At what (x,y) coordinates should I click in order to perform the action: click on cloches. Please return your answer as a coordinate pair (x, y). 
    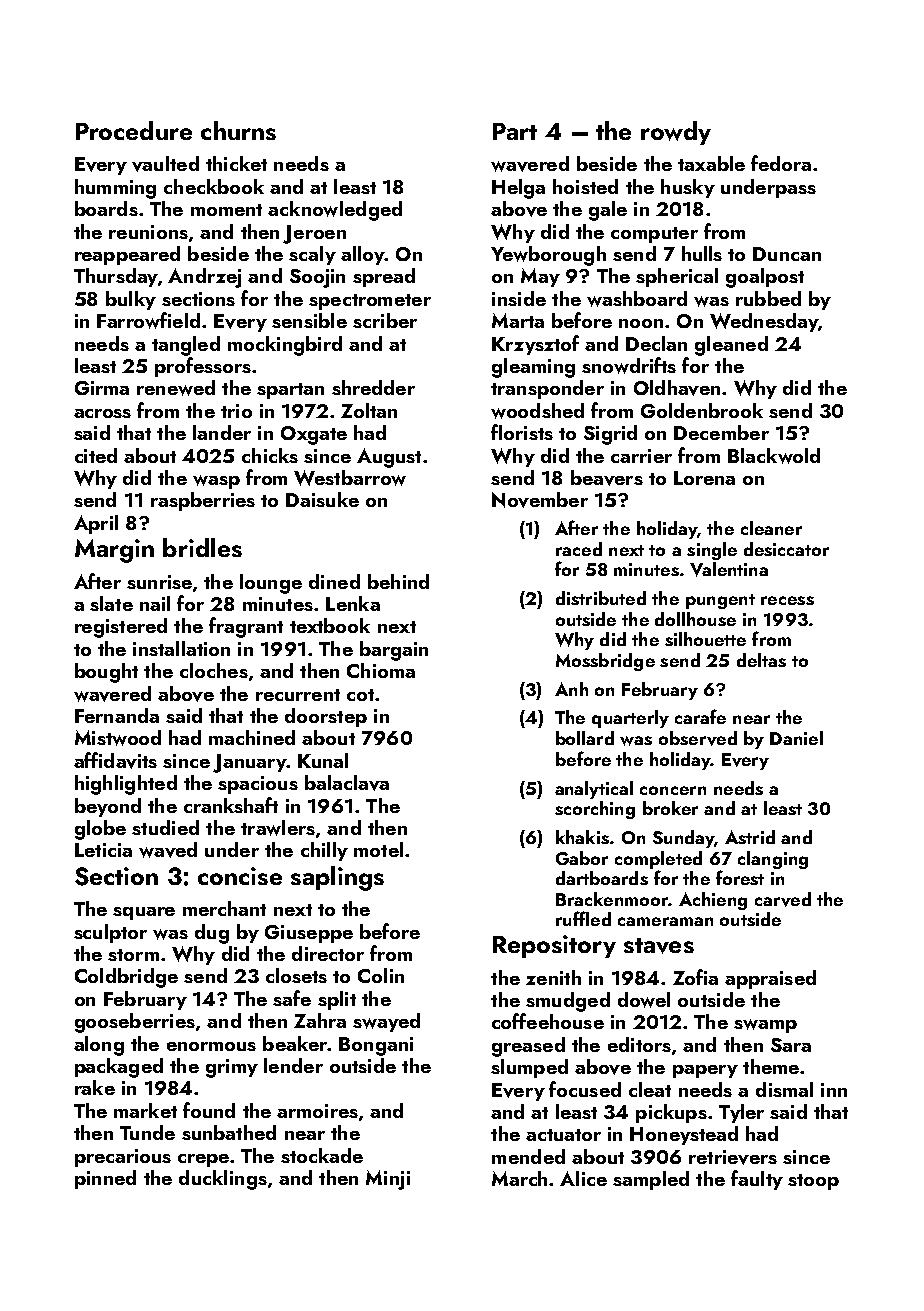
    Looking at the image, I should click on (214, 670).
